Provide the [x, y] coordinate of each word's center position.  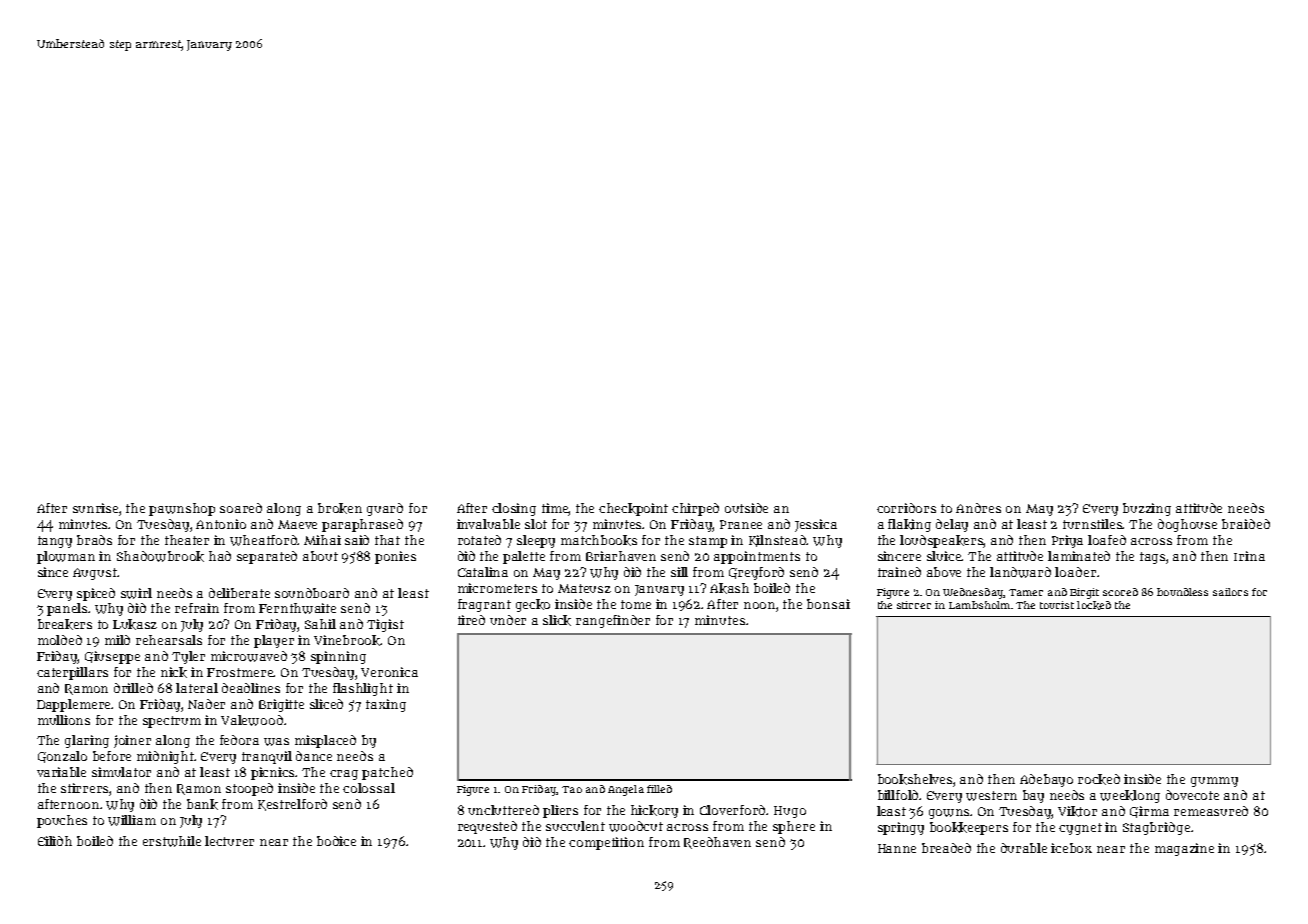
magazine [1184, 849]
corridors [906, 508]
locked [1094, 605]
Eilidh [55, 841]
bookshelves [916, 780]
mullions [64, 720]
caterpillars [72, 673]
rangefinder [613, 621]
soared [241, 508]
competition [606, 843]
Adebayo [1046, 780]
